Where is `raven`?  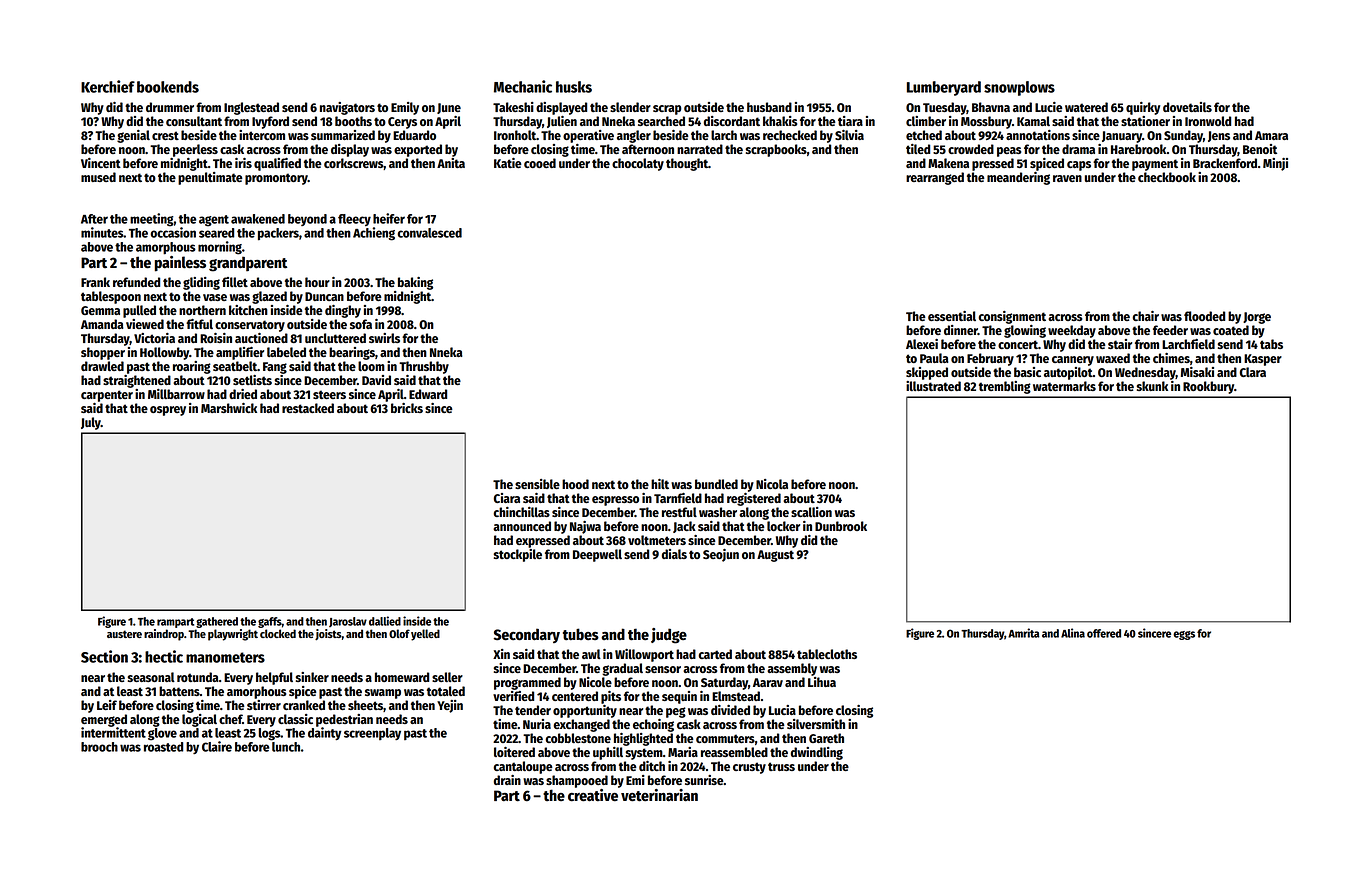 raven is located at coordinates (1067, 178).
